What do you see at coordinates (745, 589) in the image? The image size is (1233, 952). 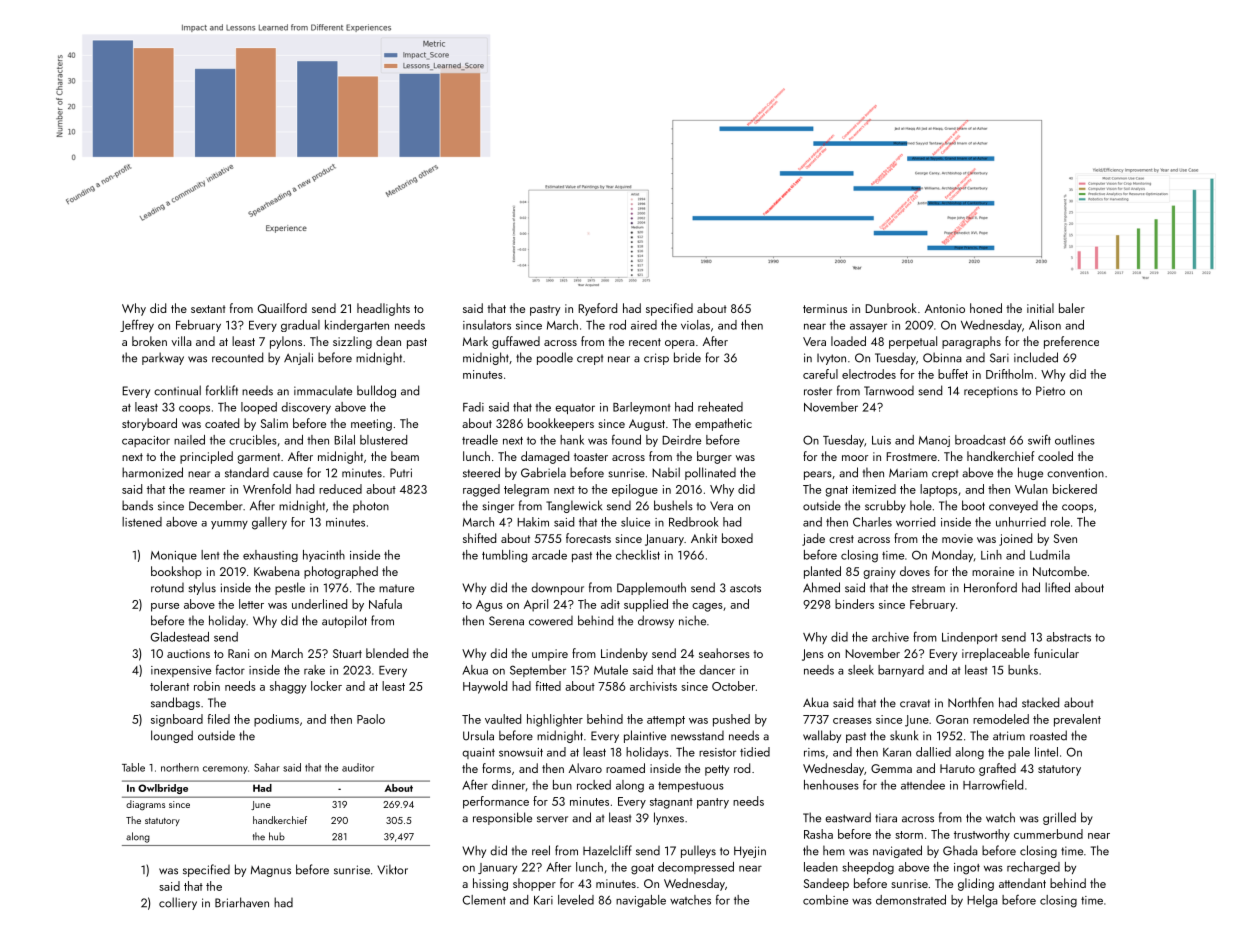 I see `ascots` at bounding box center [745, 589].
